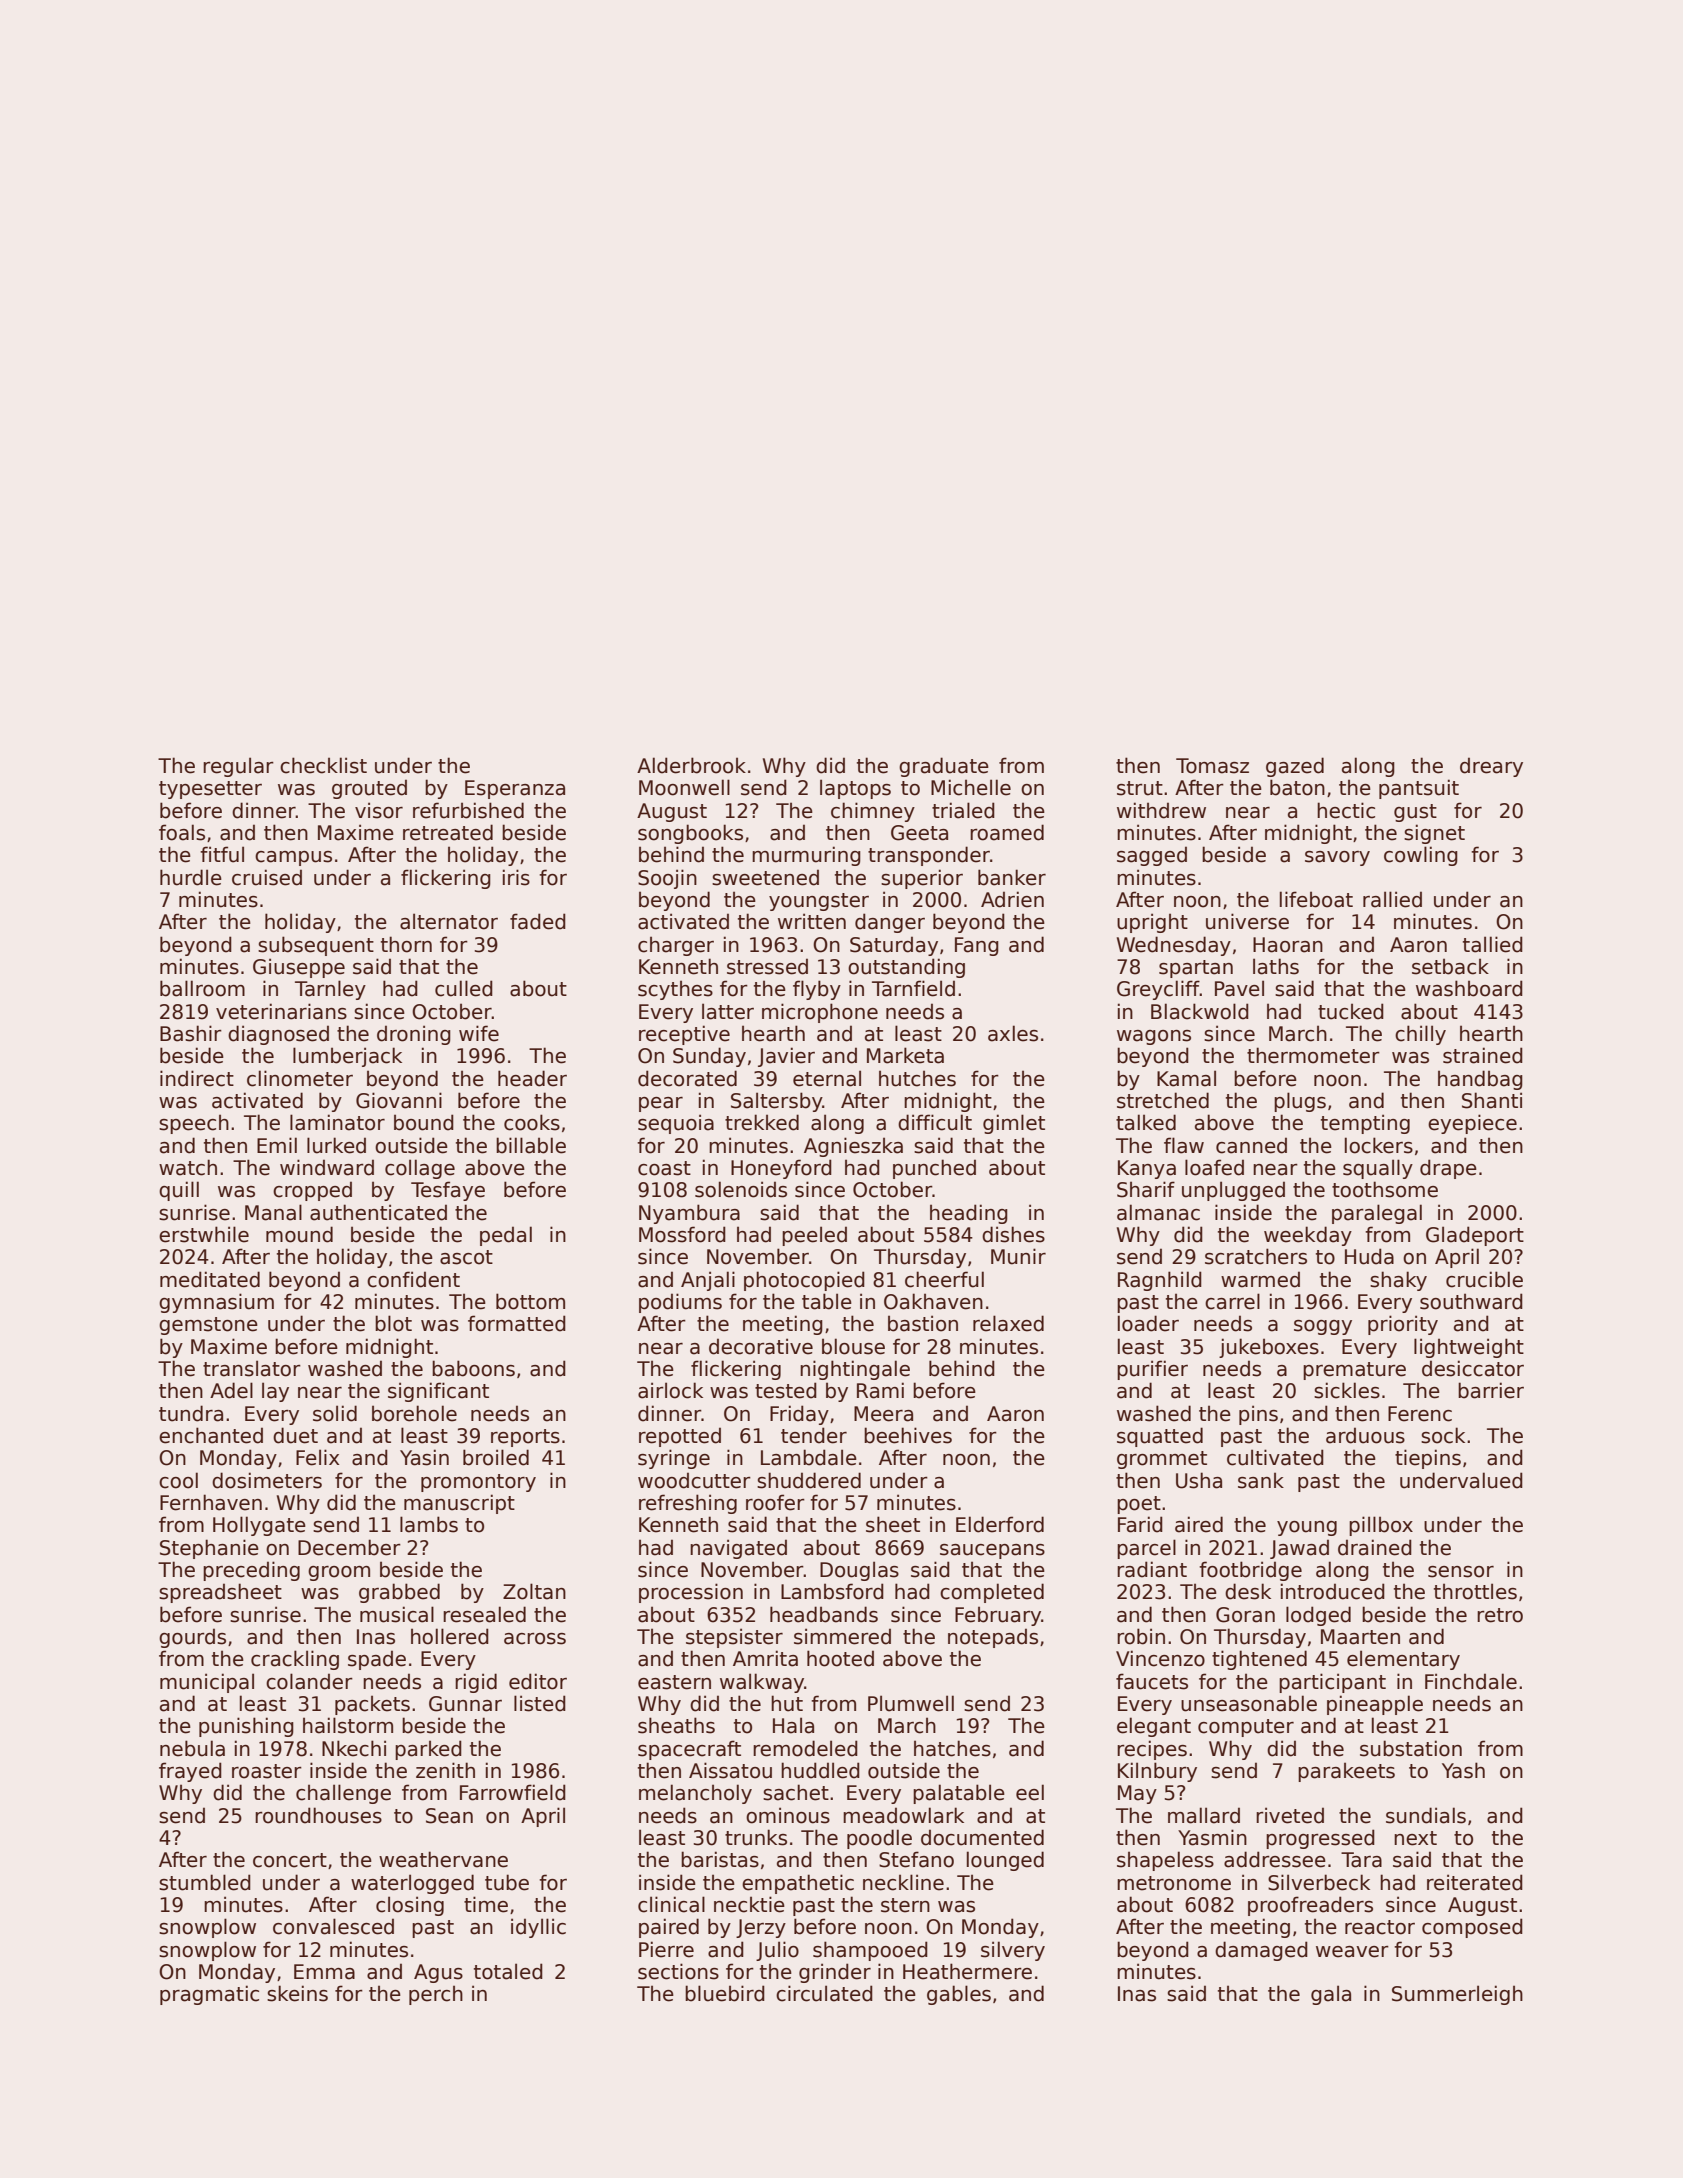 The height and width of the document is (2178, 1683). Describe the element at coordinates (1000, 1524) in the document. I see `Elderford` at that location.
